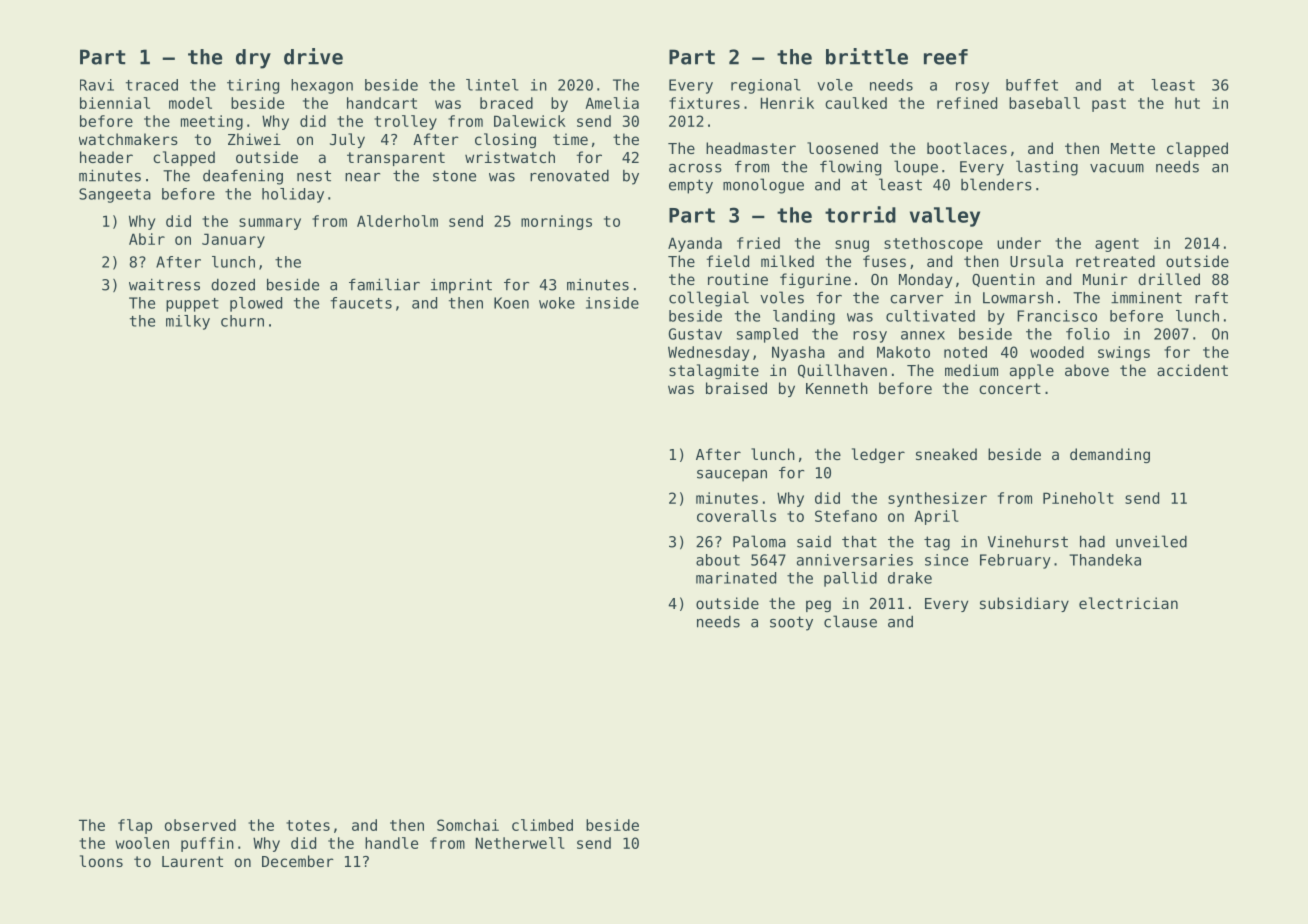 The width and height of the document is (1308, 924). What do you see at coordinates (791, 623) in the document?
I see `sooty` at bounding box center [791, 623].
